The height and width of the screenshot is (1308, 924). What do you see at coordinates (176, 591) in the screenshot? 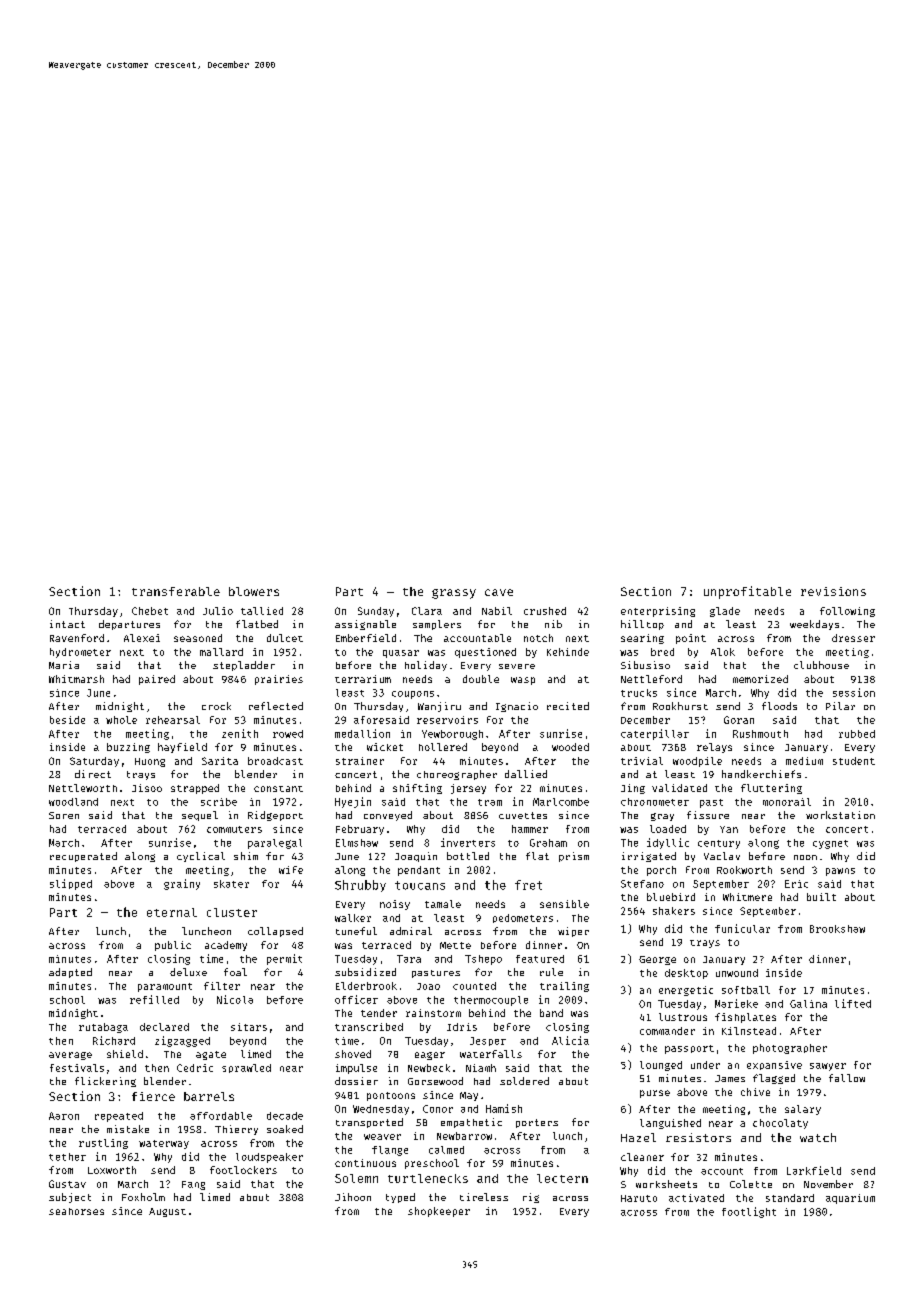
I see `transferable` at bounding box center [176, 591].
